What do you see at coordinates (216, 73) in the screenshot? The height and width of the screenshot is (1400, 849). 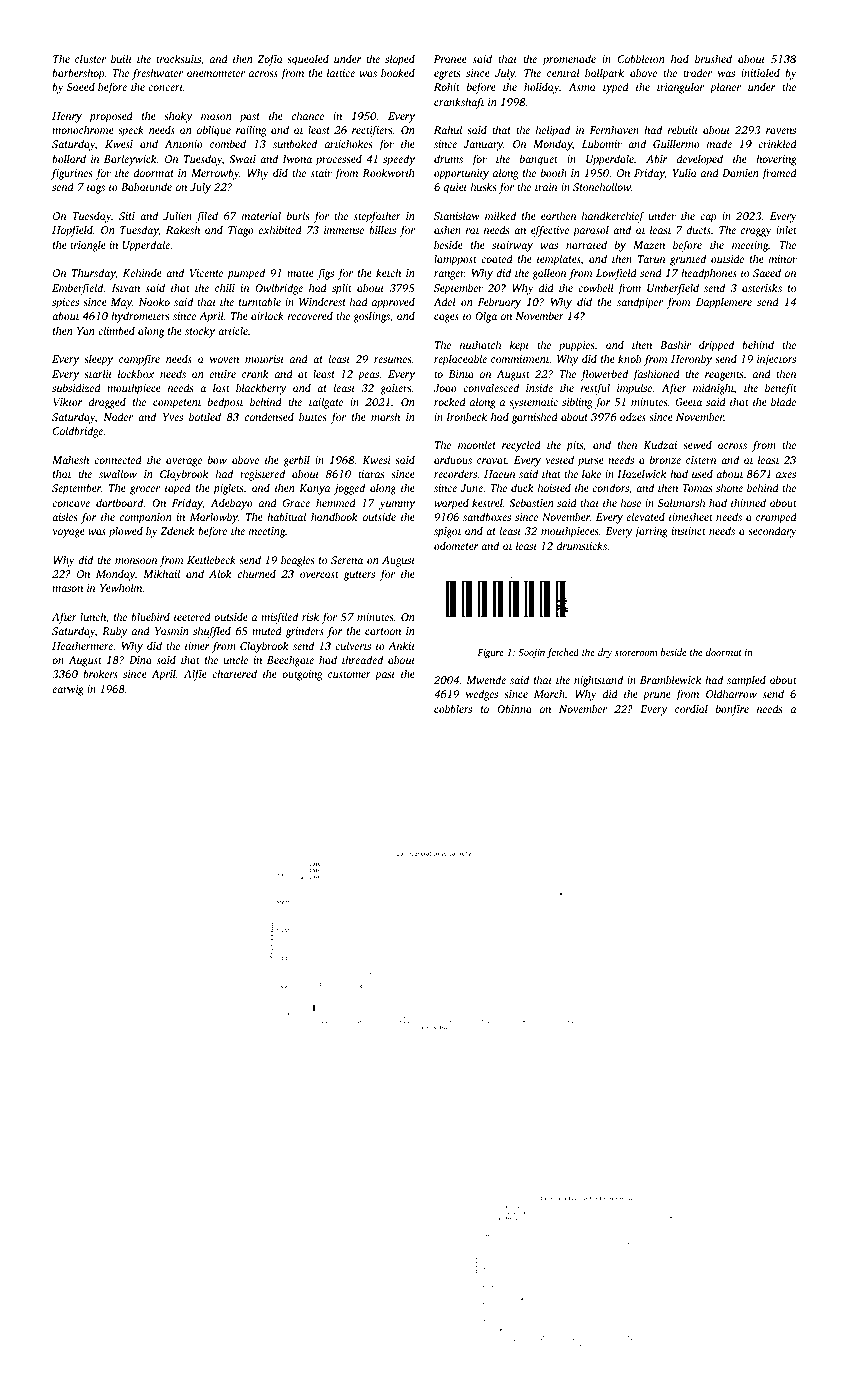 I see `anemometer` at bounding box center [216, 73].
